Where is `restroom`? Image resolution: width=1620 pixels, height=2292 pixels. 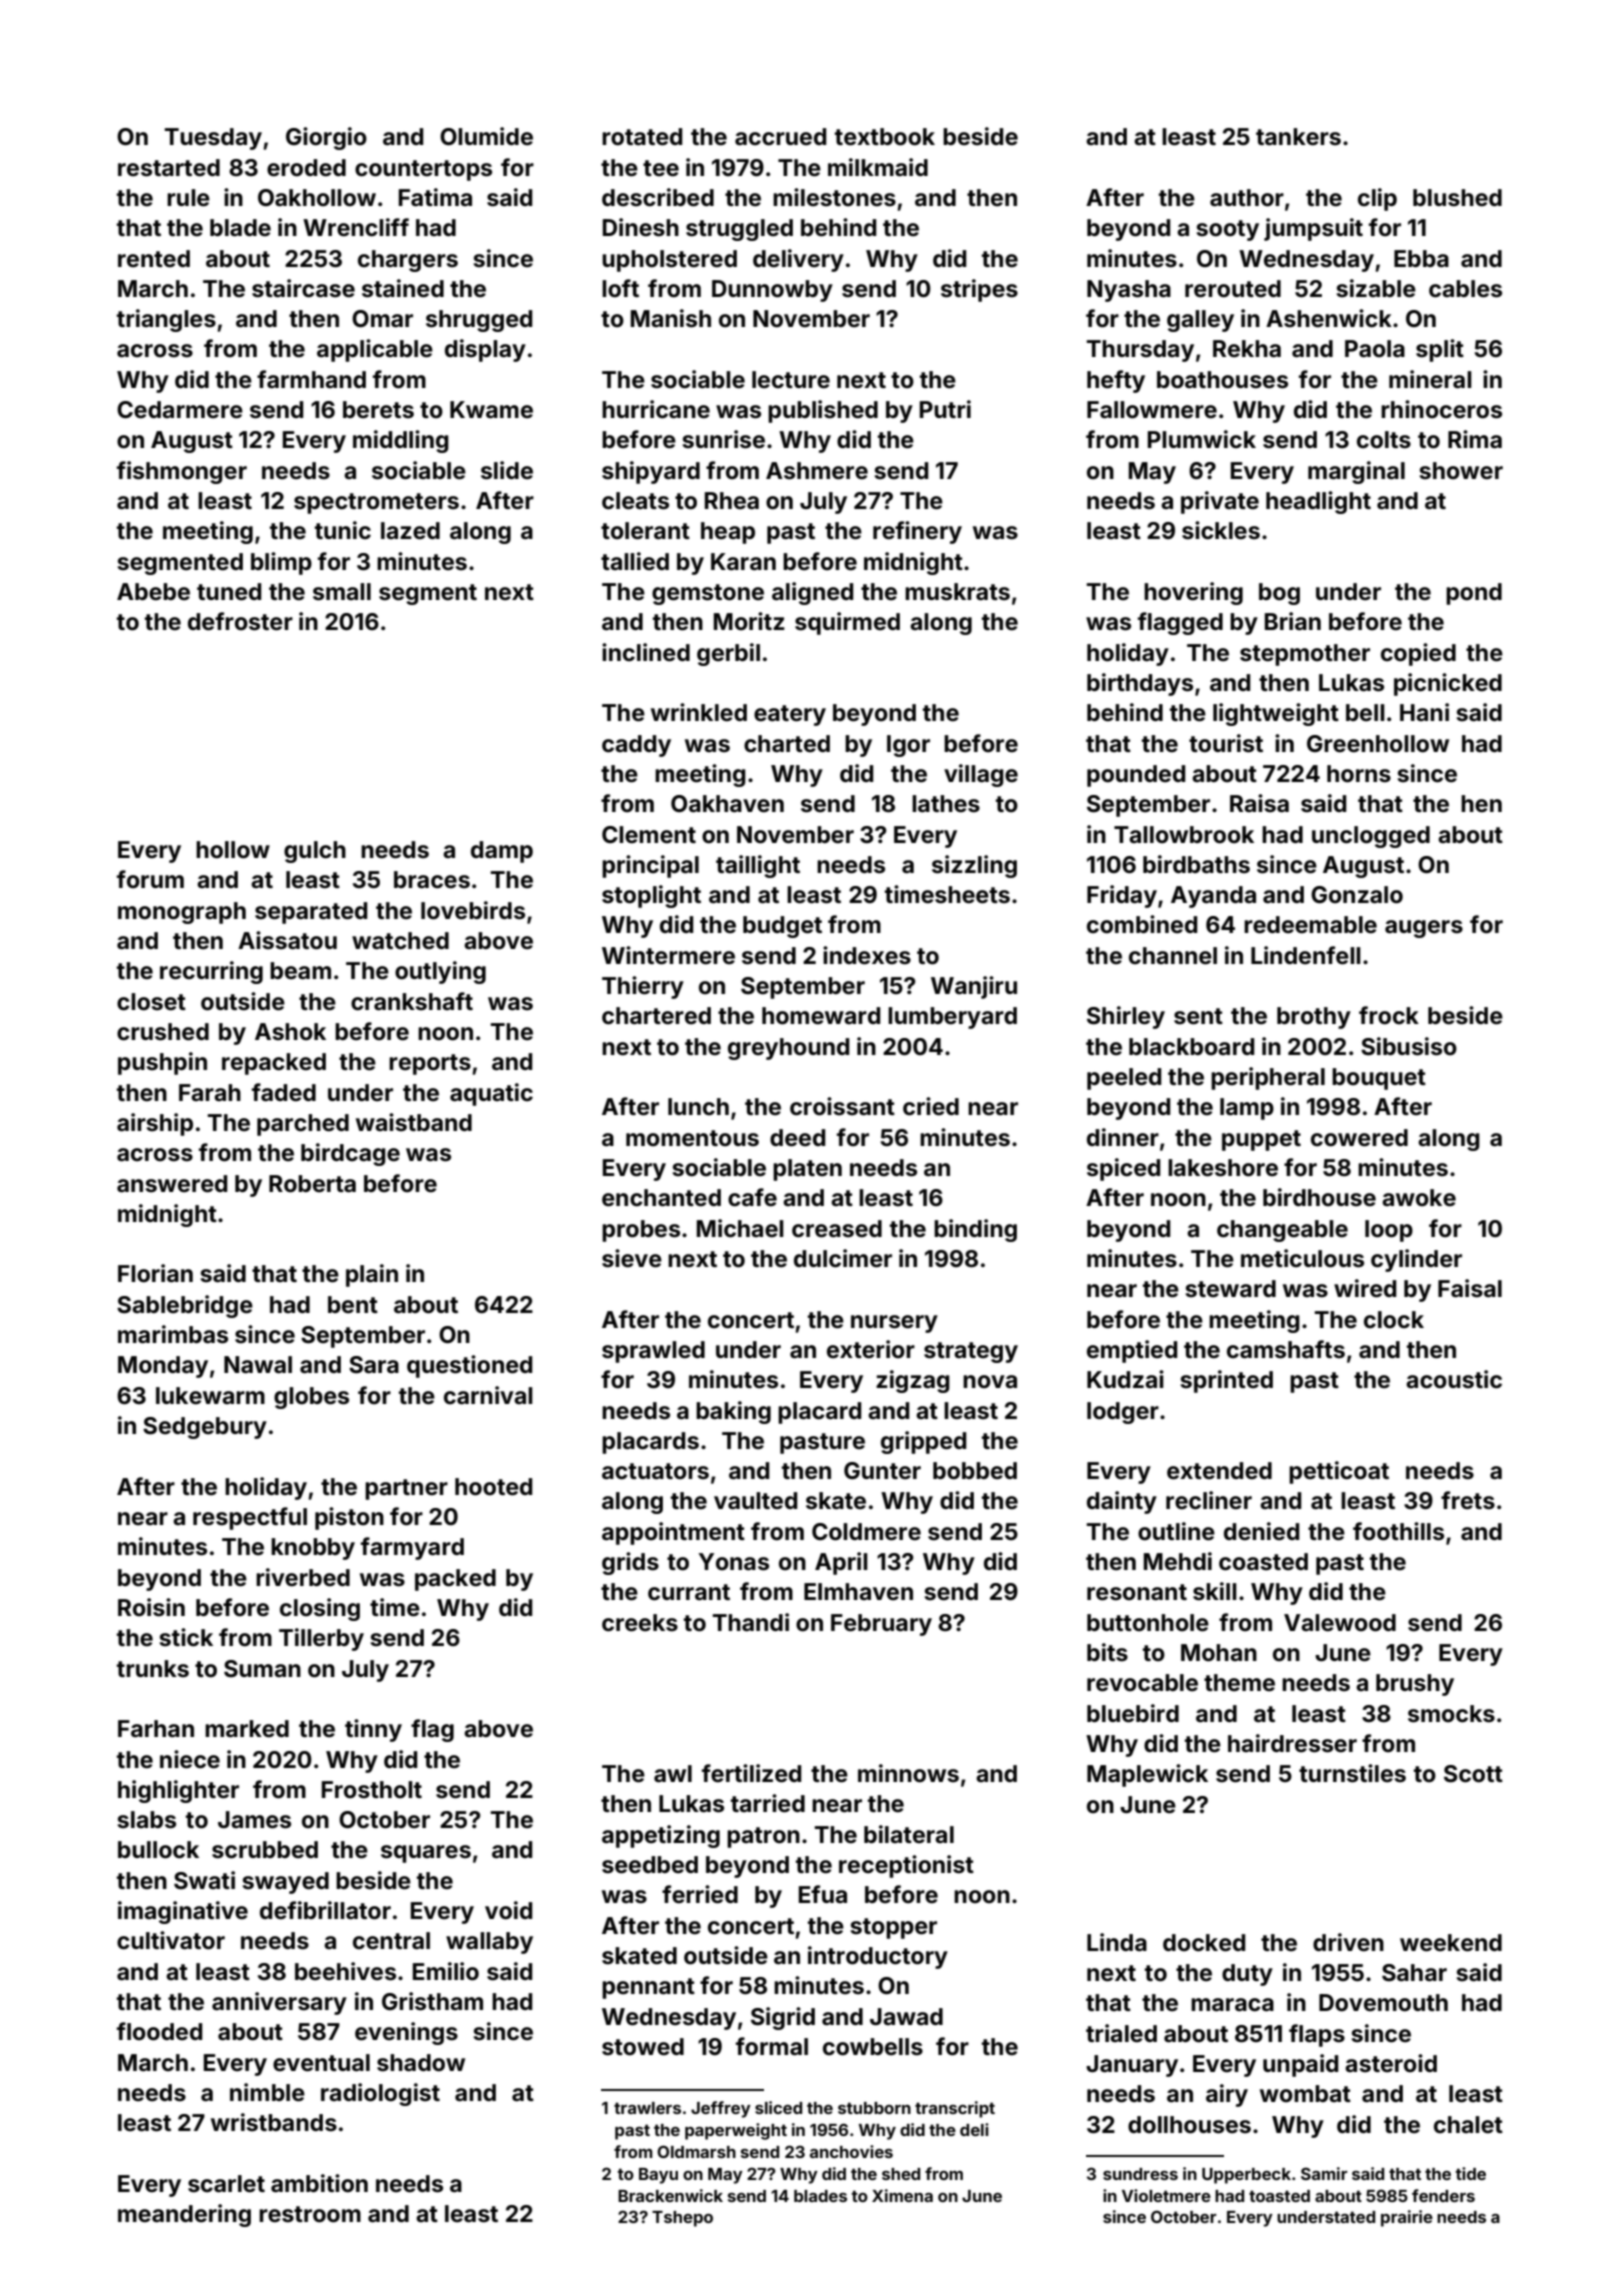
restroom is located at coordinates (310, 2214).
